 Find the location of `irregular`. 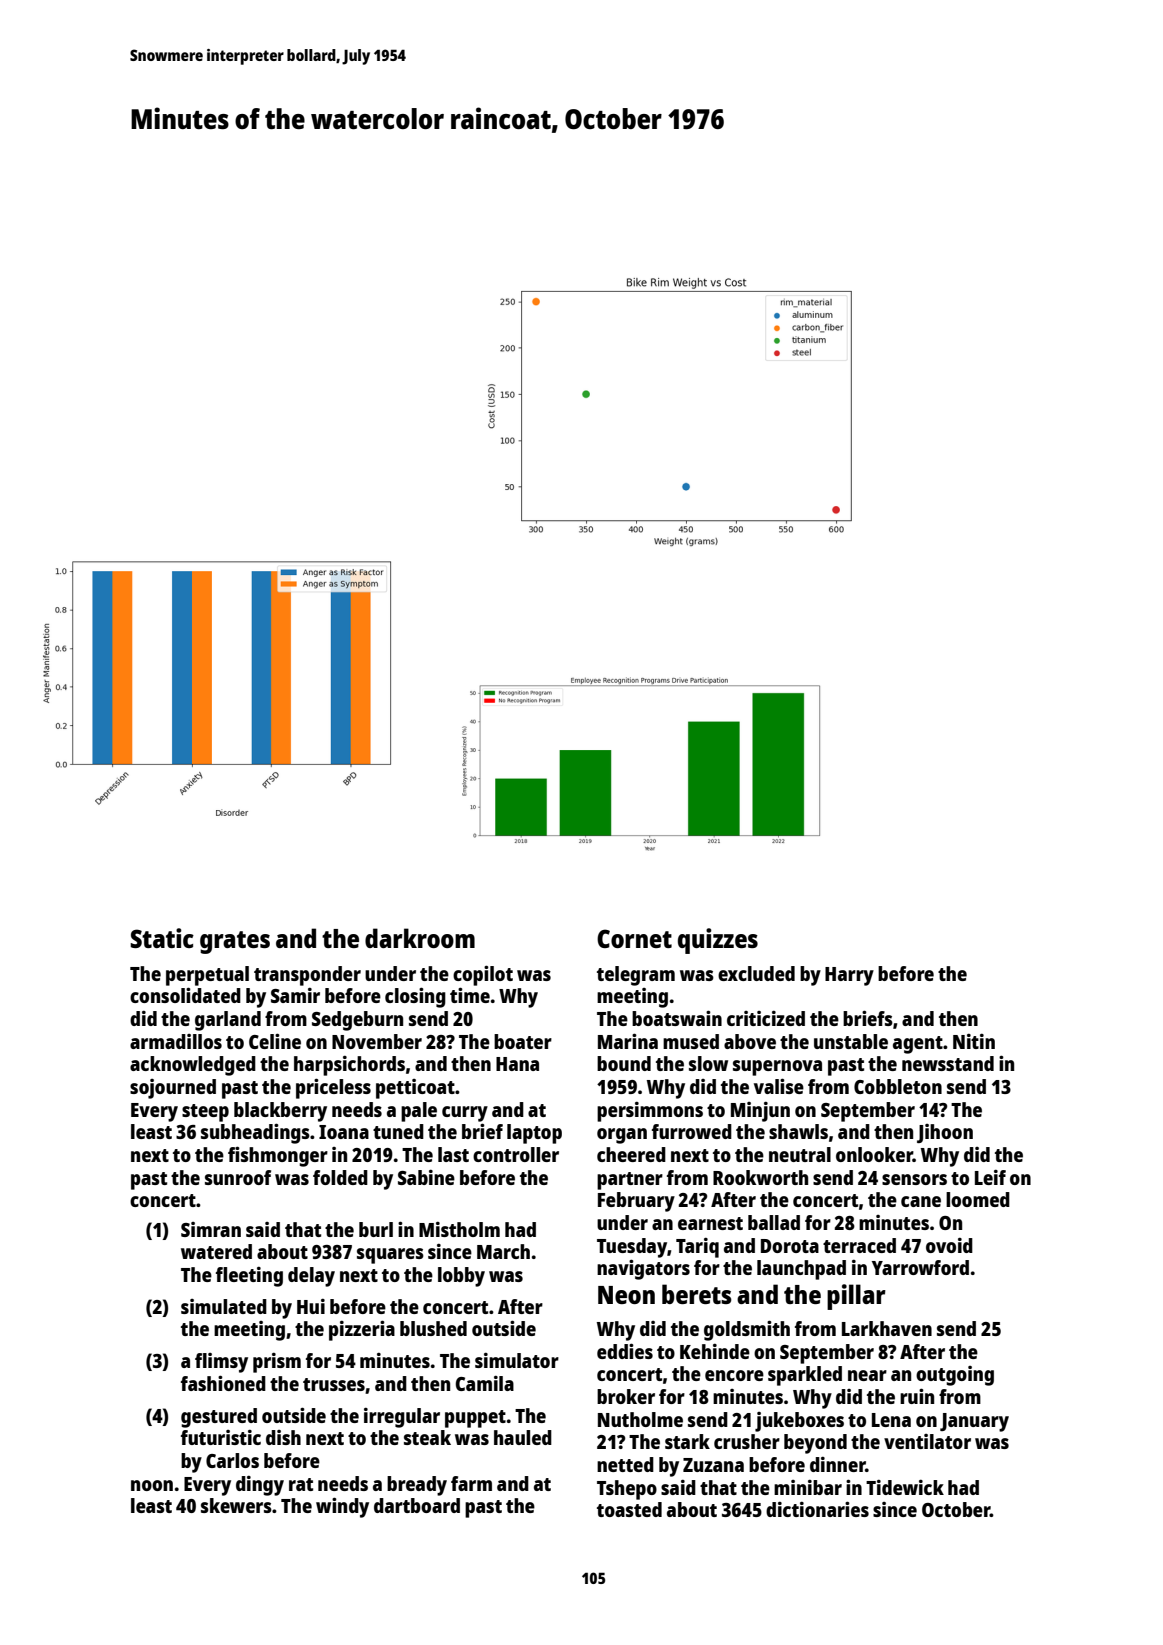

irregular is located at coordinates (402, 1418).
